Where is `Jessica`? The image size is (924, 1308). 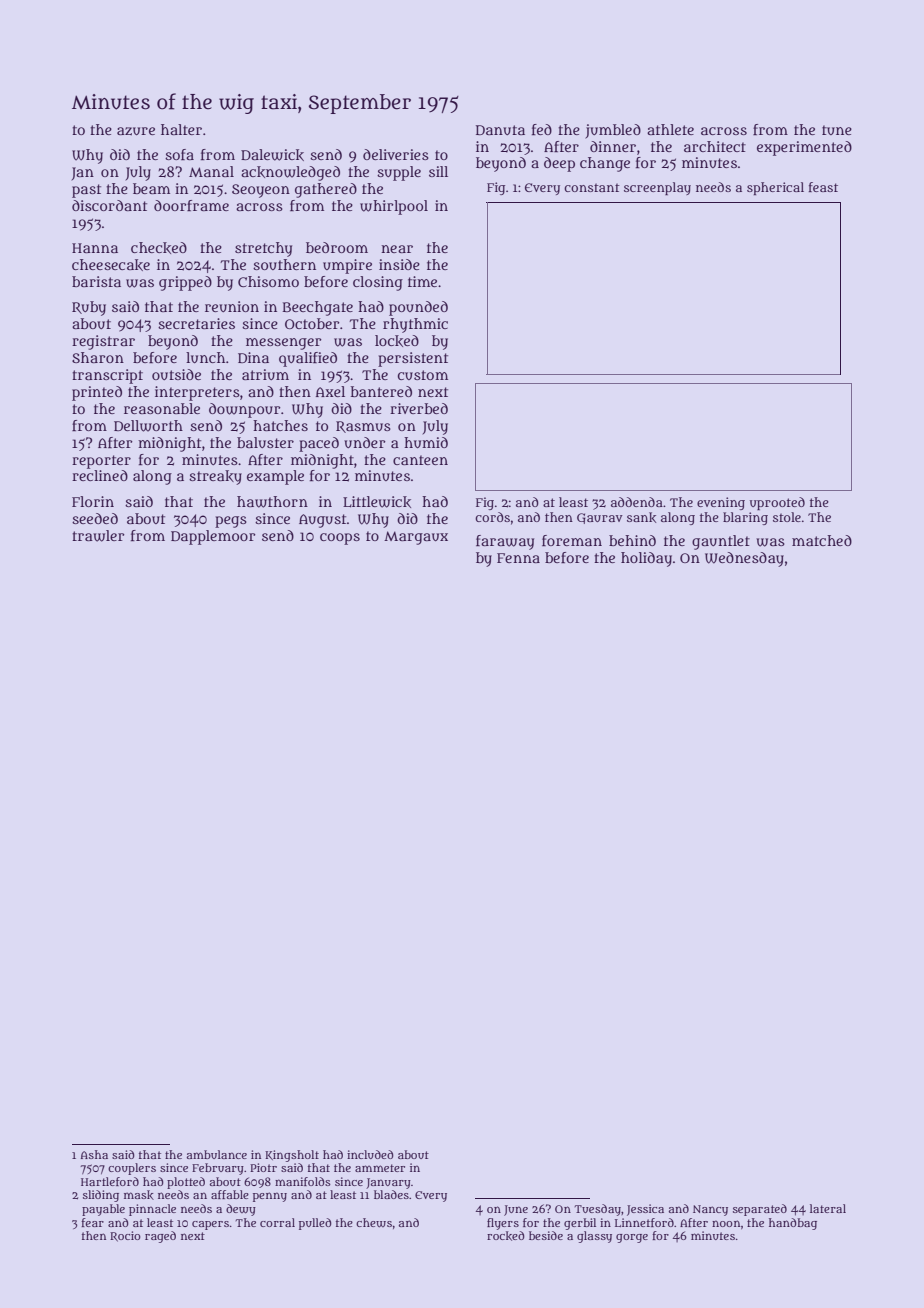
Jessica is located at coordinates (645, 1210).
